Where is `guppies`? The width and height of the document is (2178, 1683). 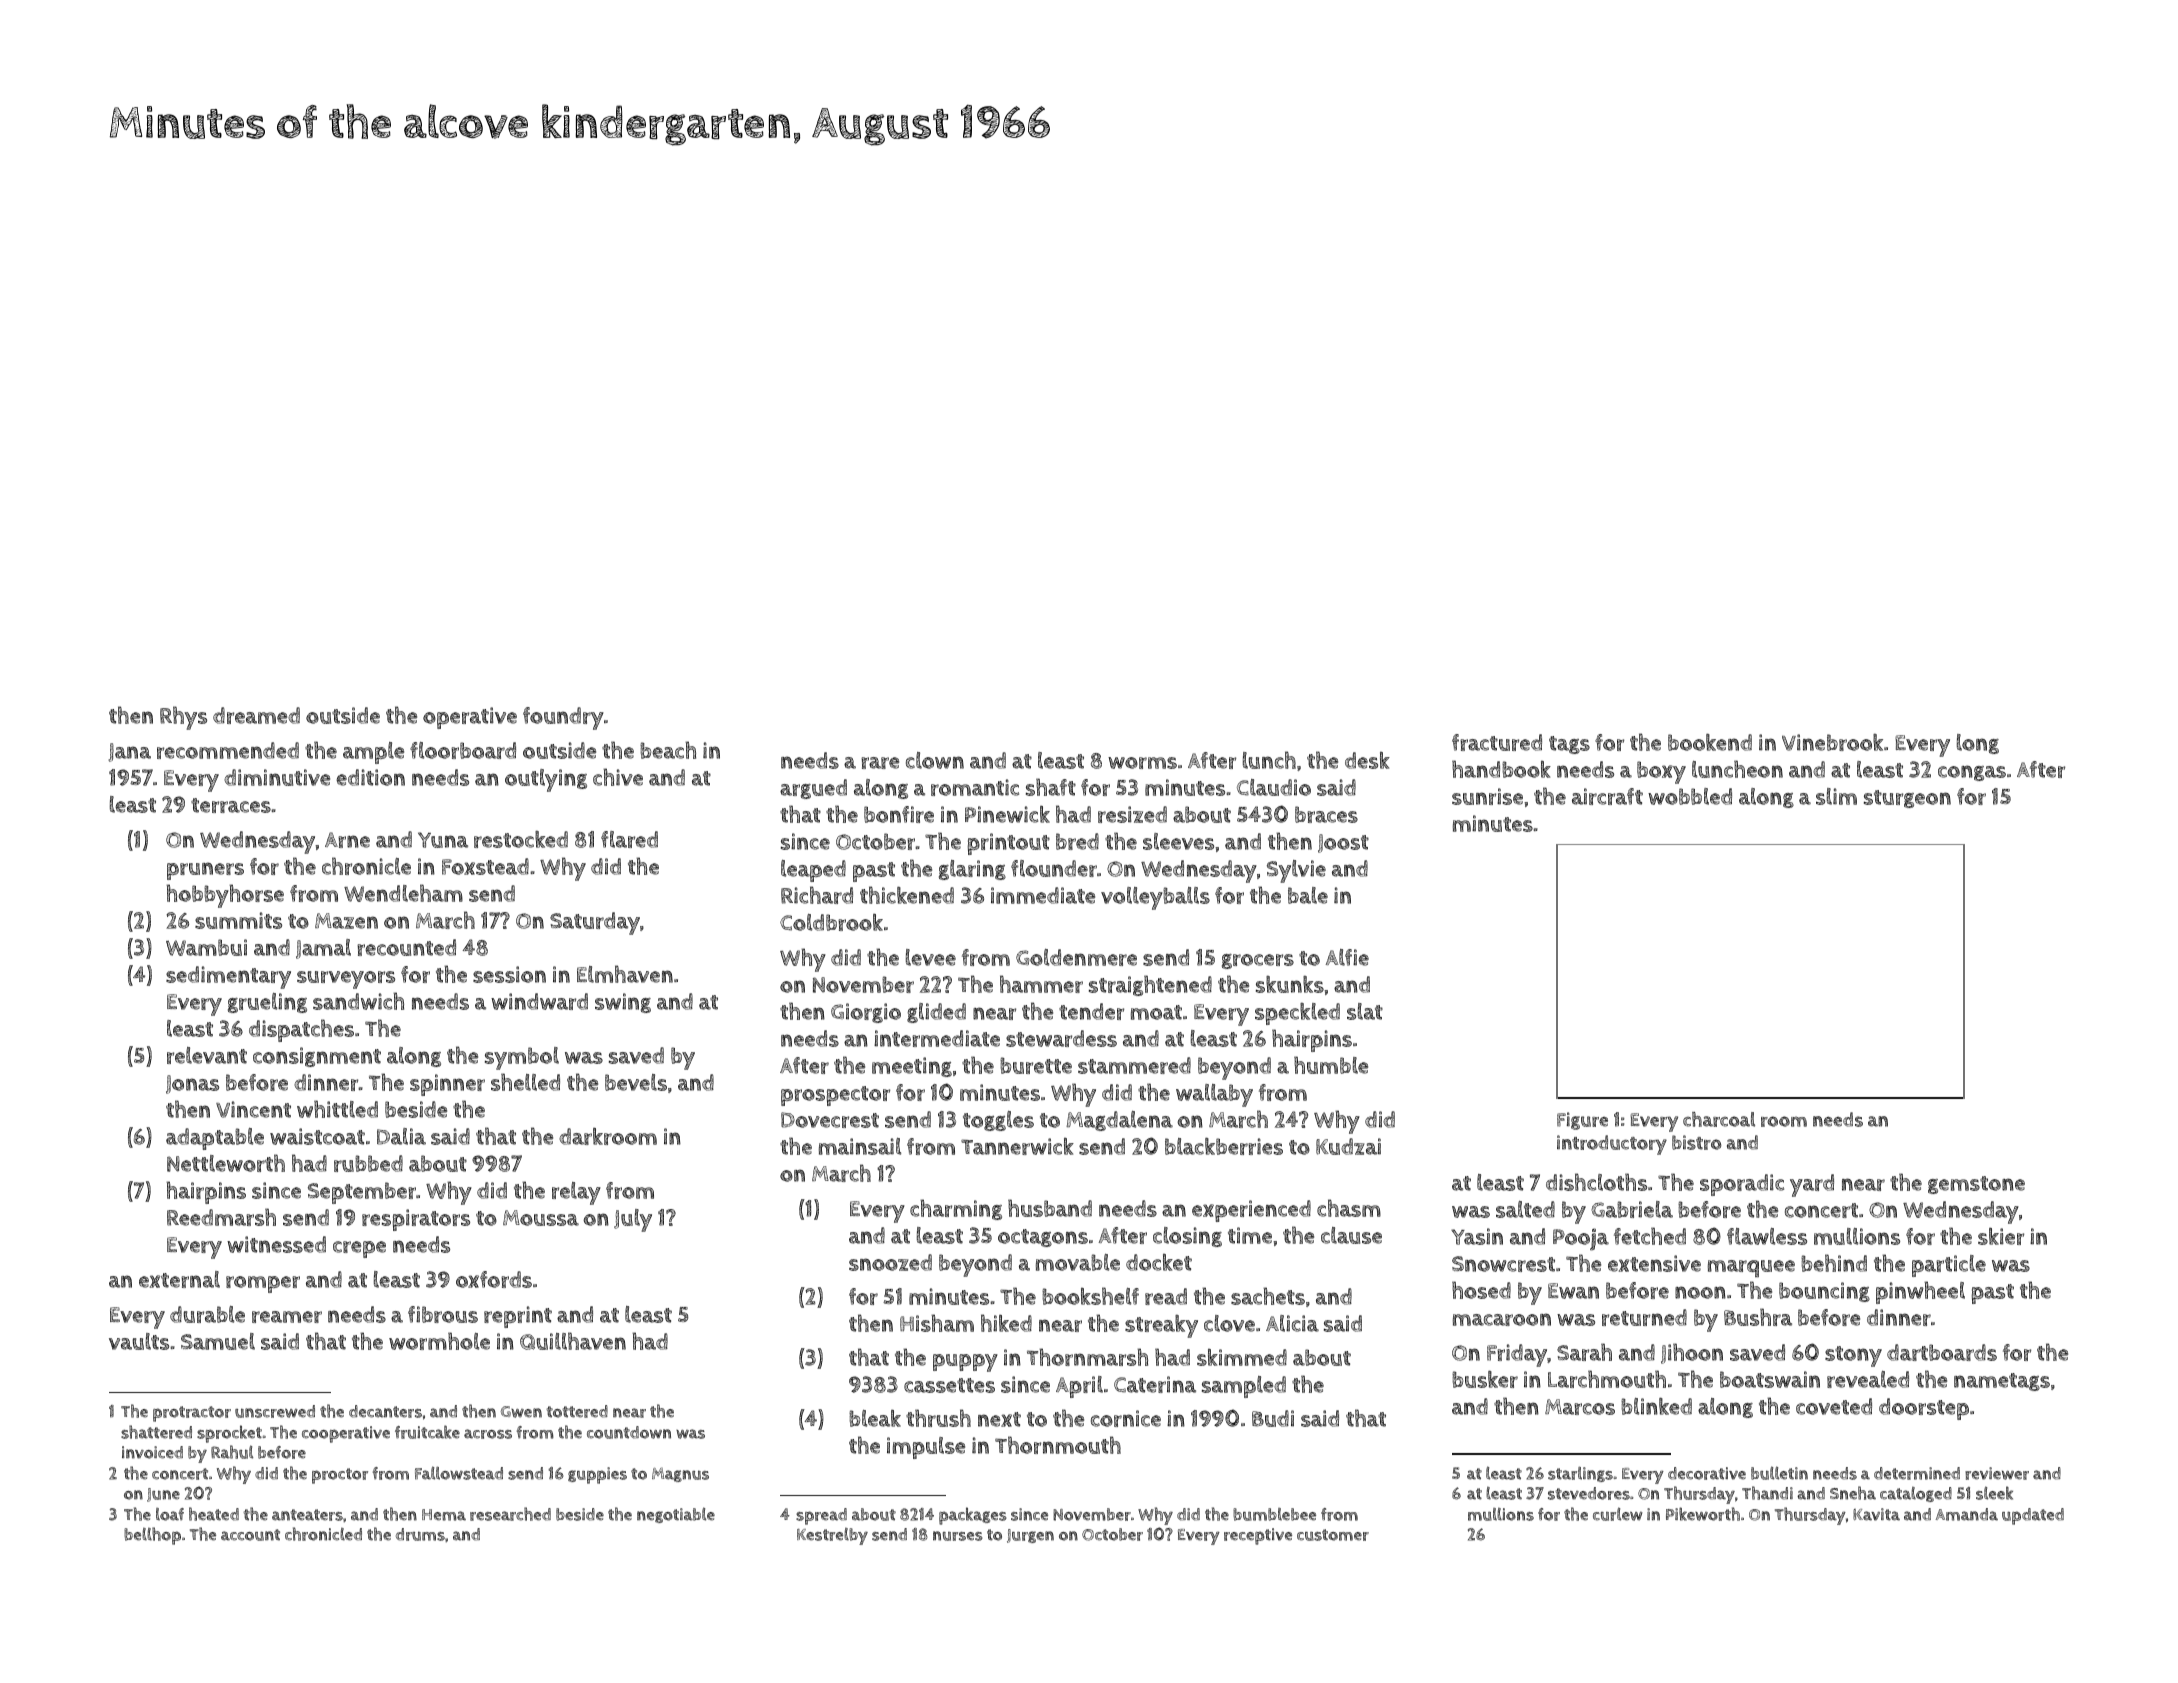
guppies is located at coordinates (597, 1475).
